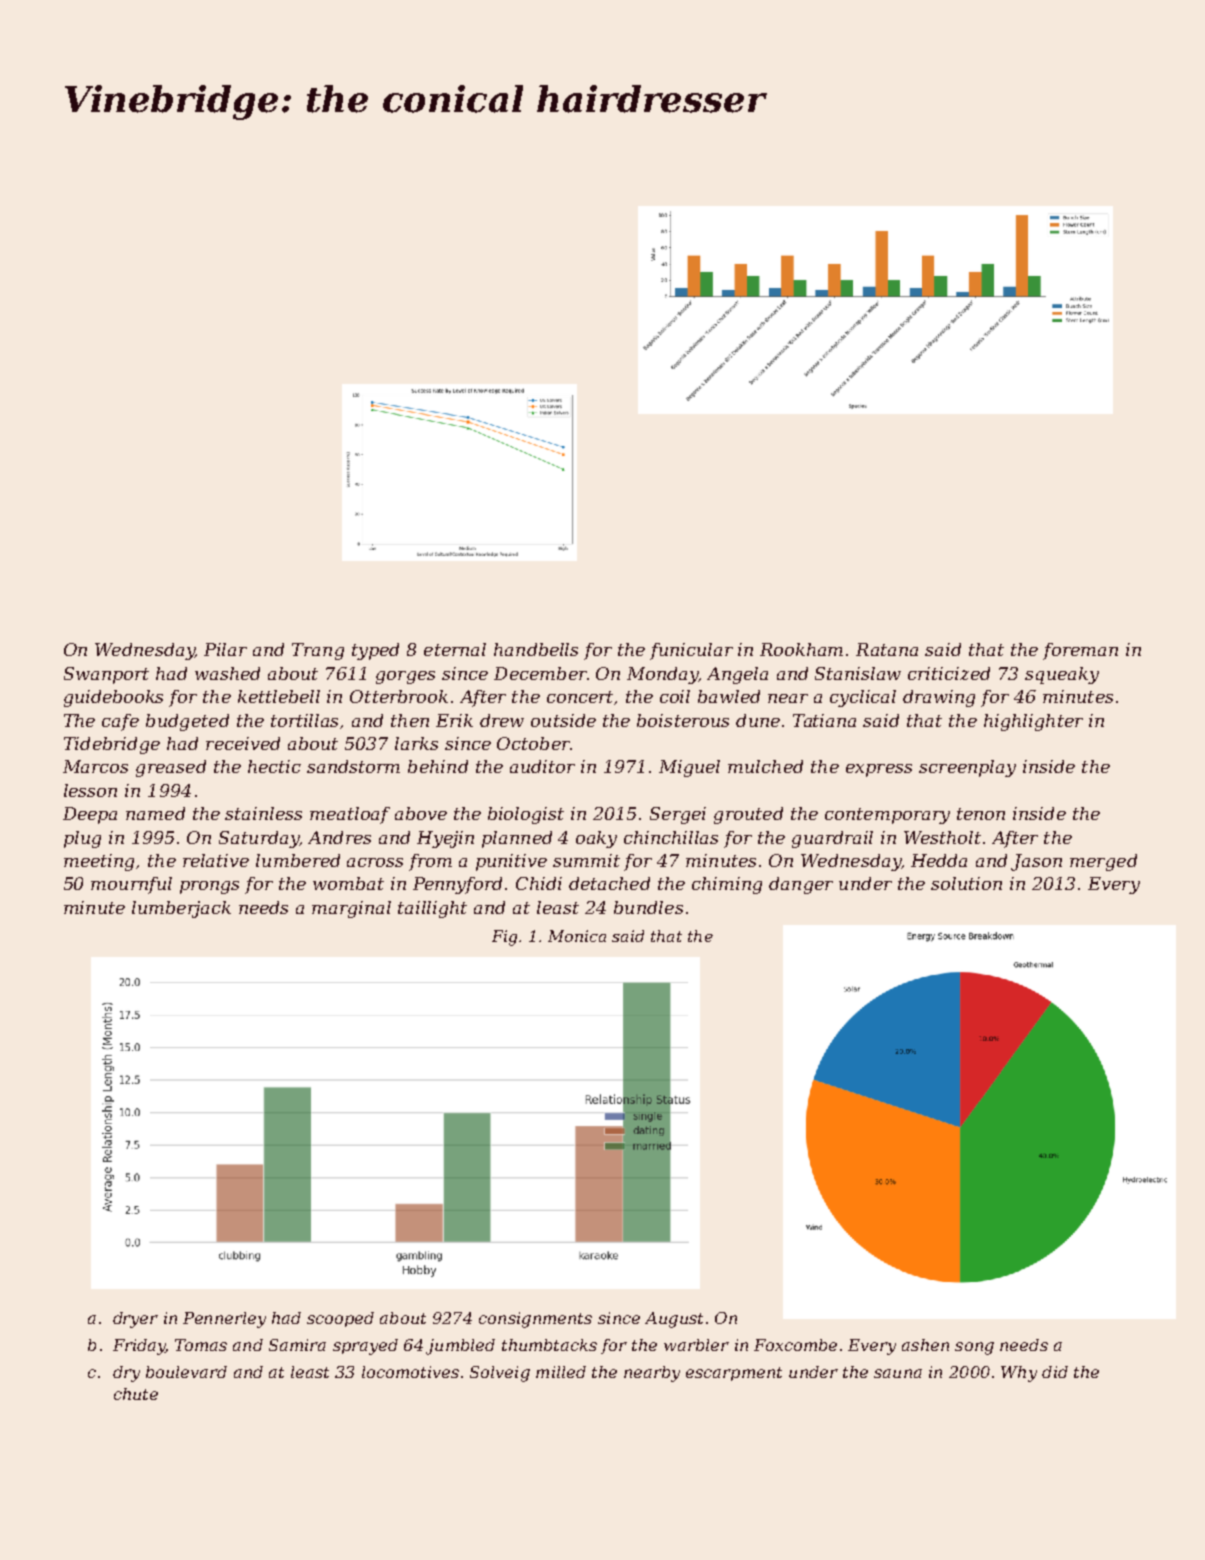  What do you see at coordinates (967, 768) in the document?
I see `screenplay` at bounding box center [967, 768].
